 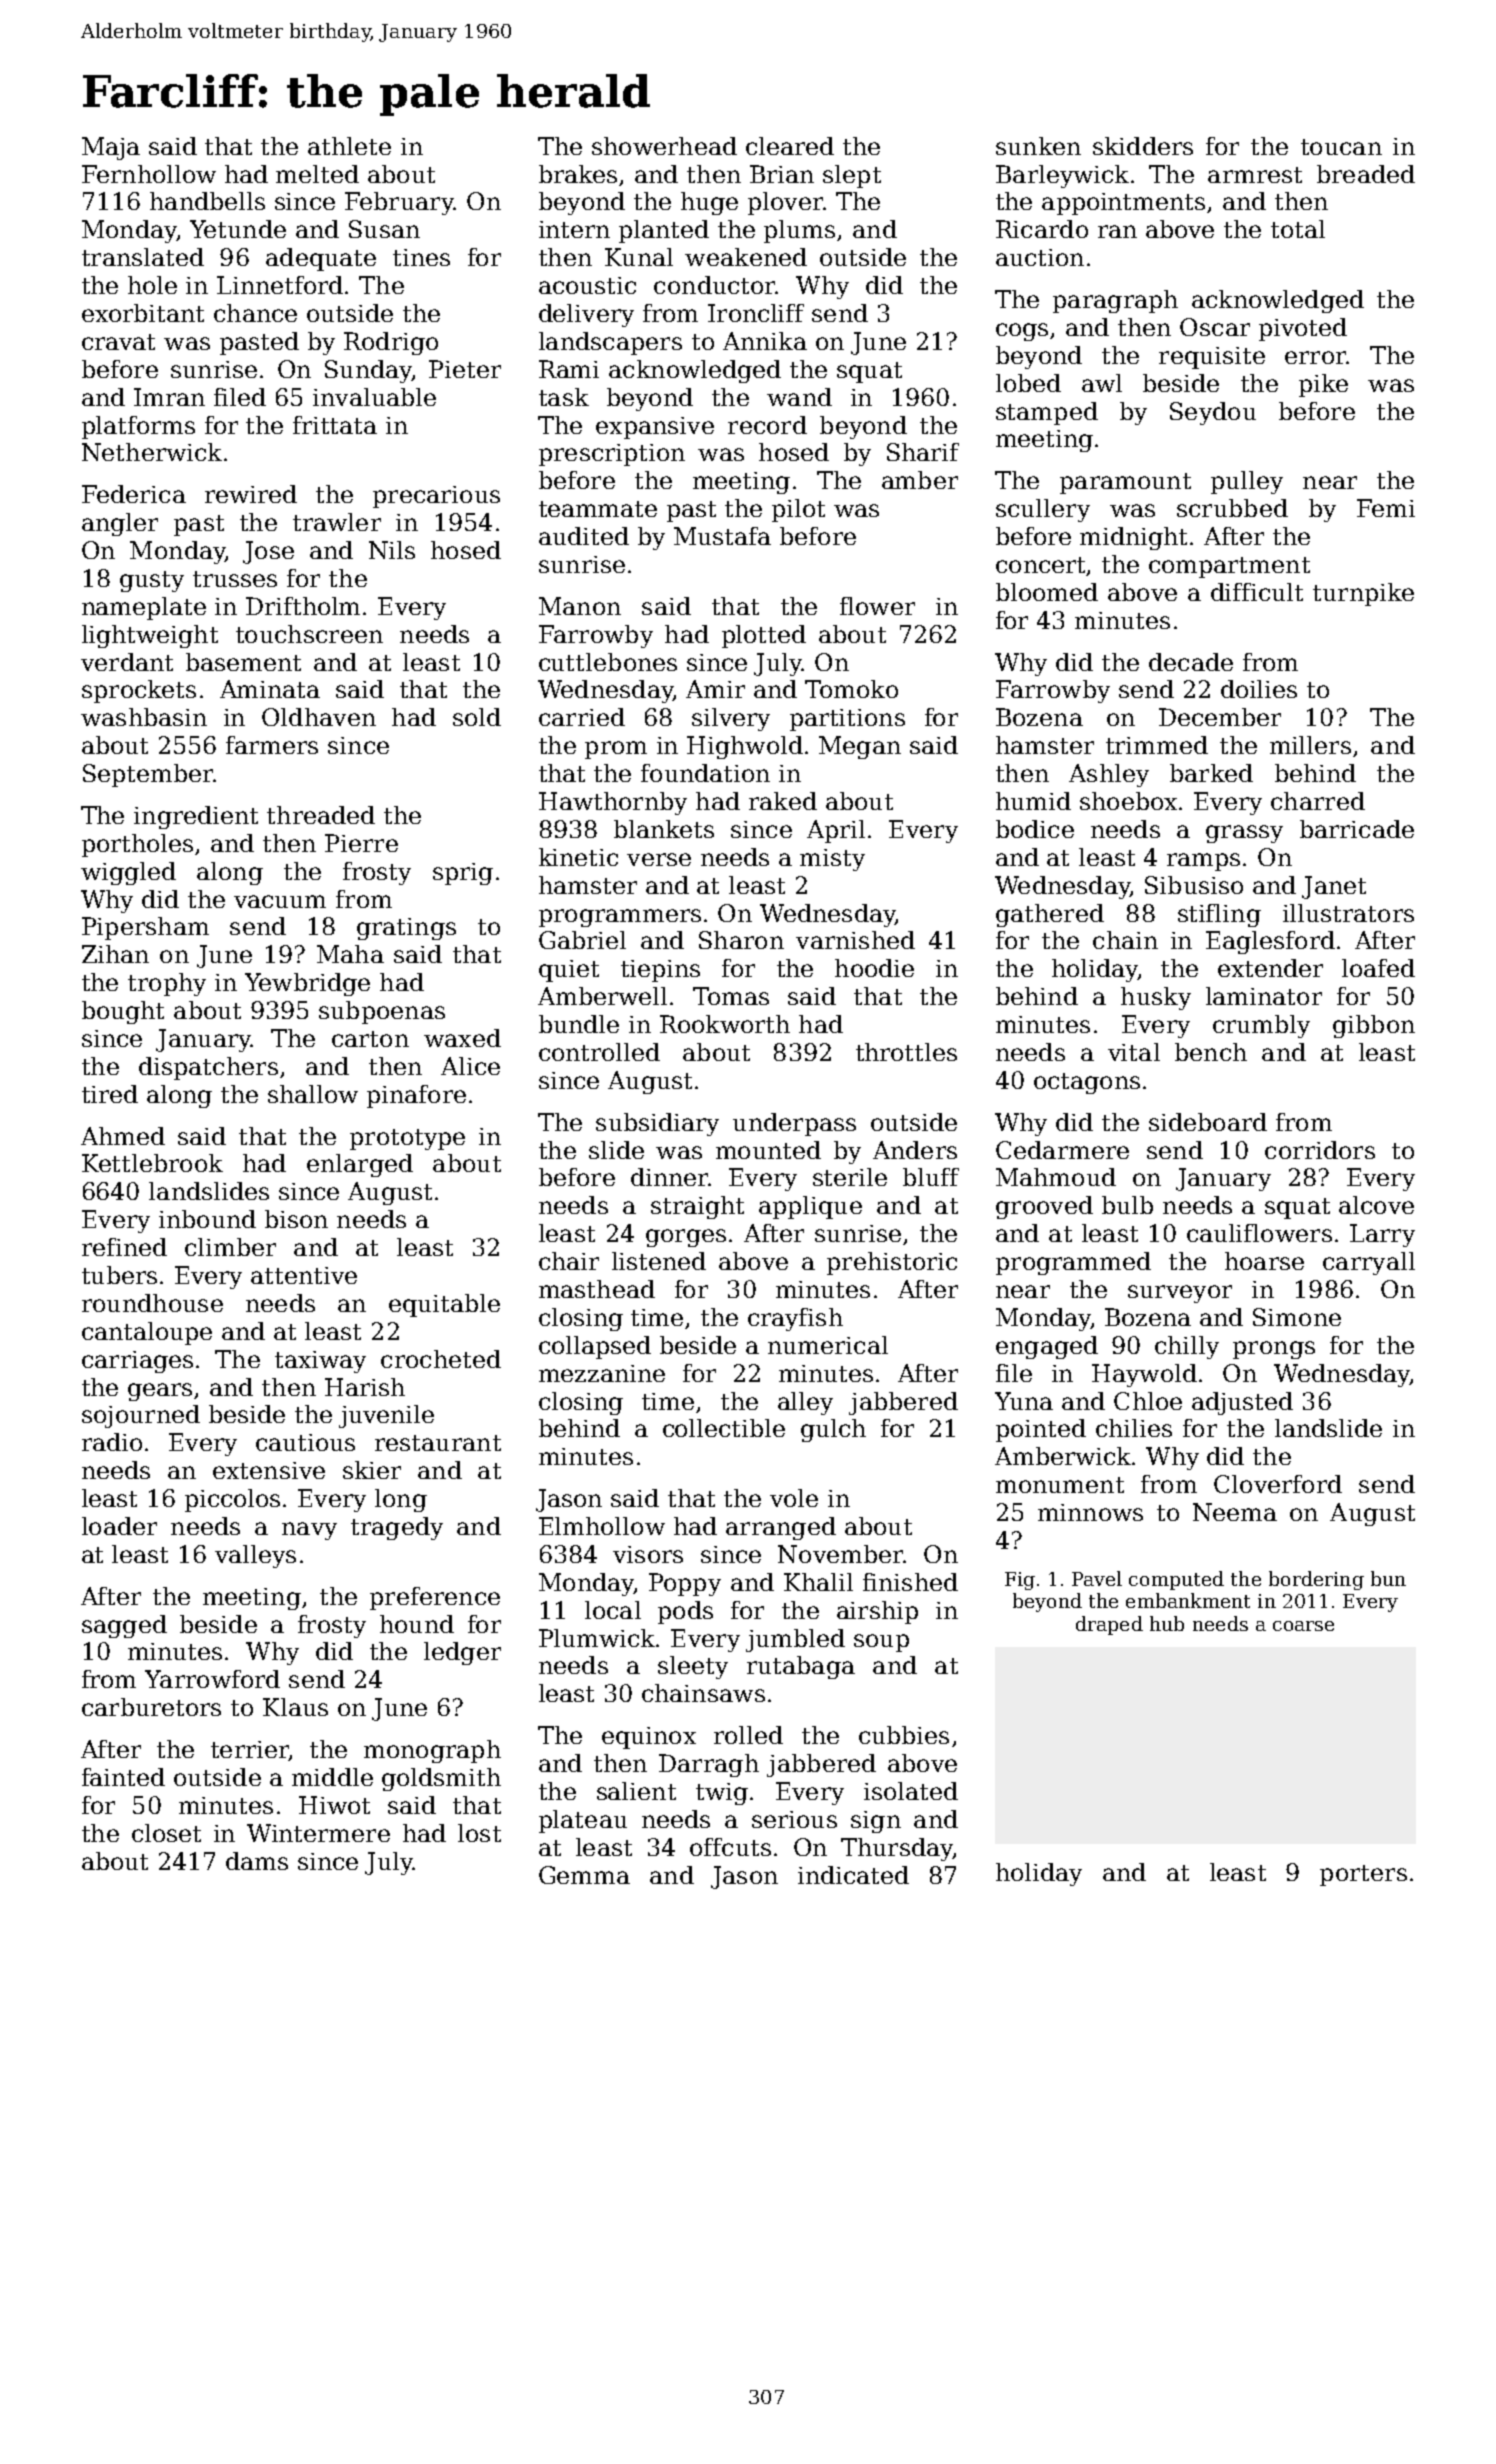 I want to click on prongs, so click(x=1274, y=1350).
